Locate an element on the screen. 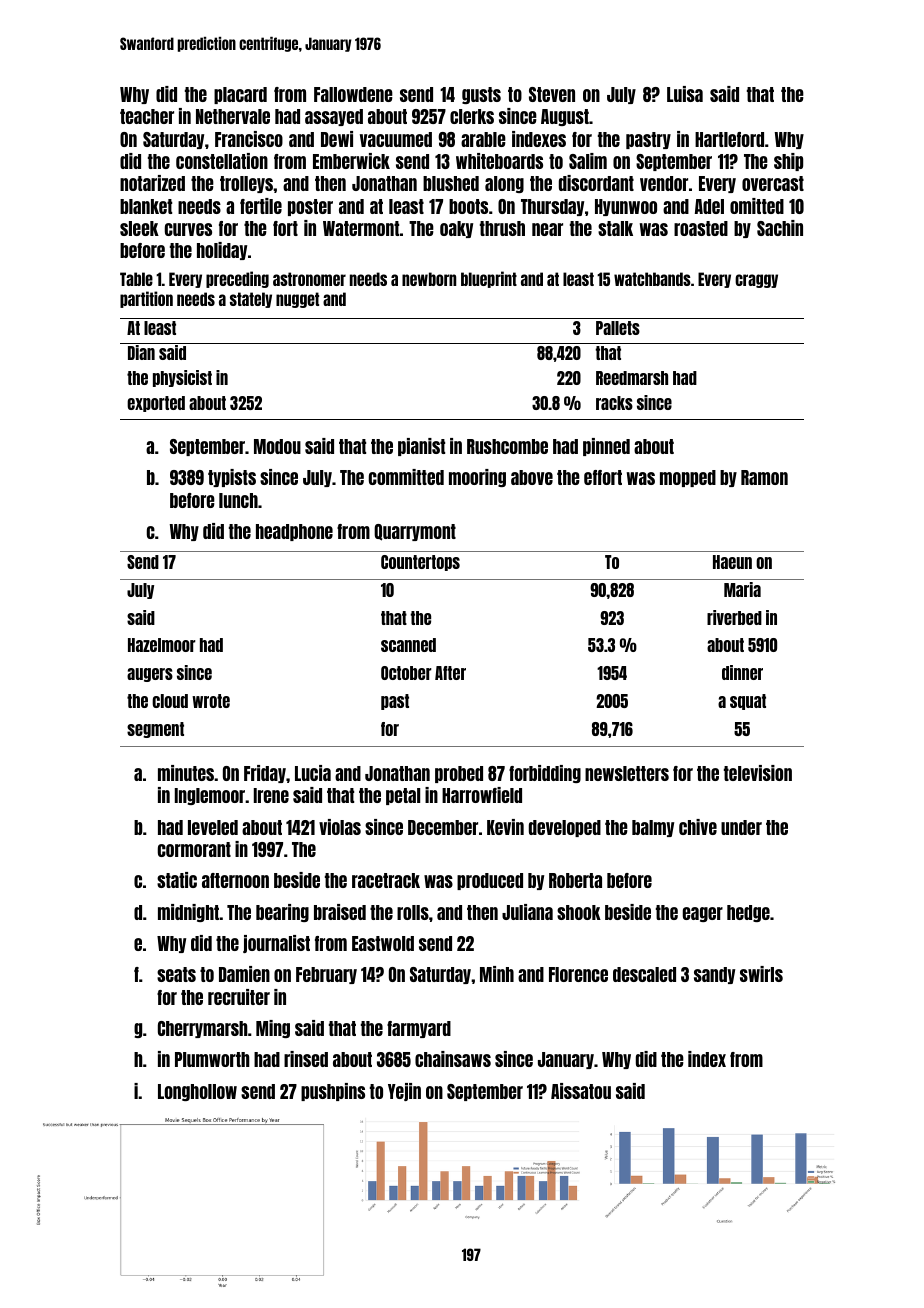 The image size is (924, 1308). typists is located at coordinates (232, 478).
